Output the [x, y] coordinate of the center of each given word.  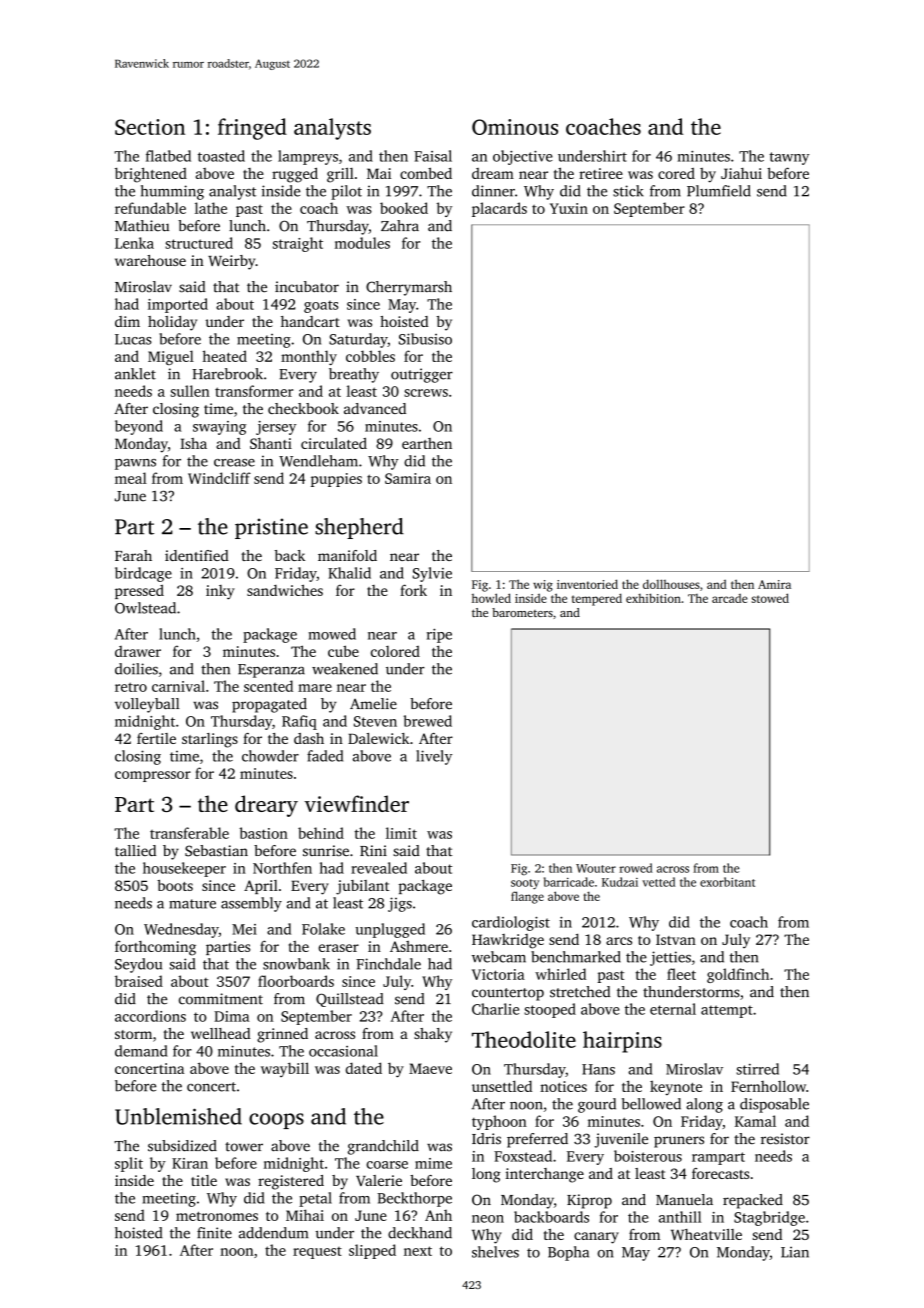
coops [276, 1121]
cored [676, 173]
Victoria [498, 974]
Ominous [515, 127]
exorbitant [727, 882]
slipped [372, 1251]
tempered [597, 599]
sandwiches [285, 590]
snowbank [296, 964]
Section [150, 127]
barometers [522, 612]
